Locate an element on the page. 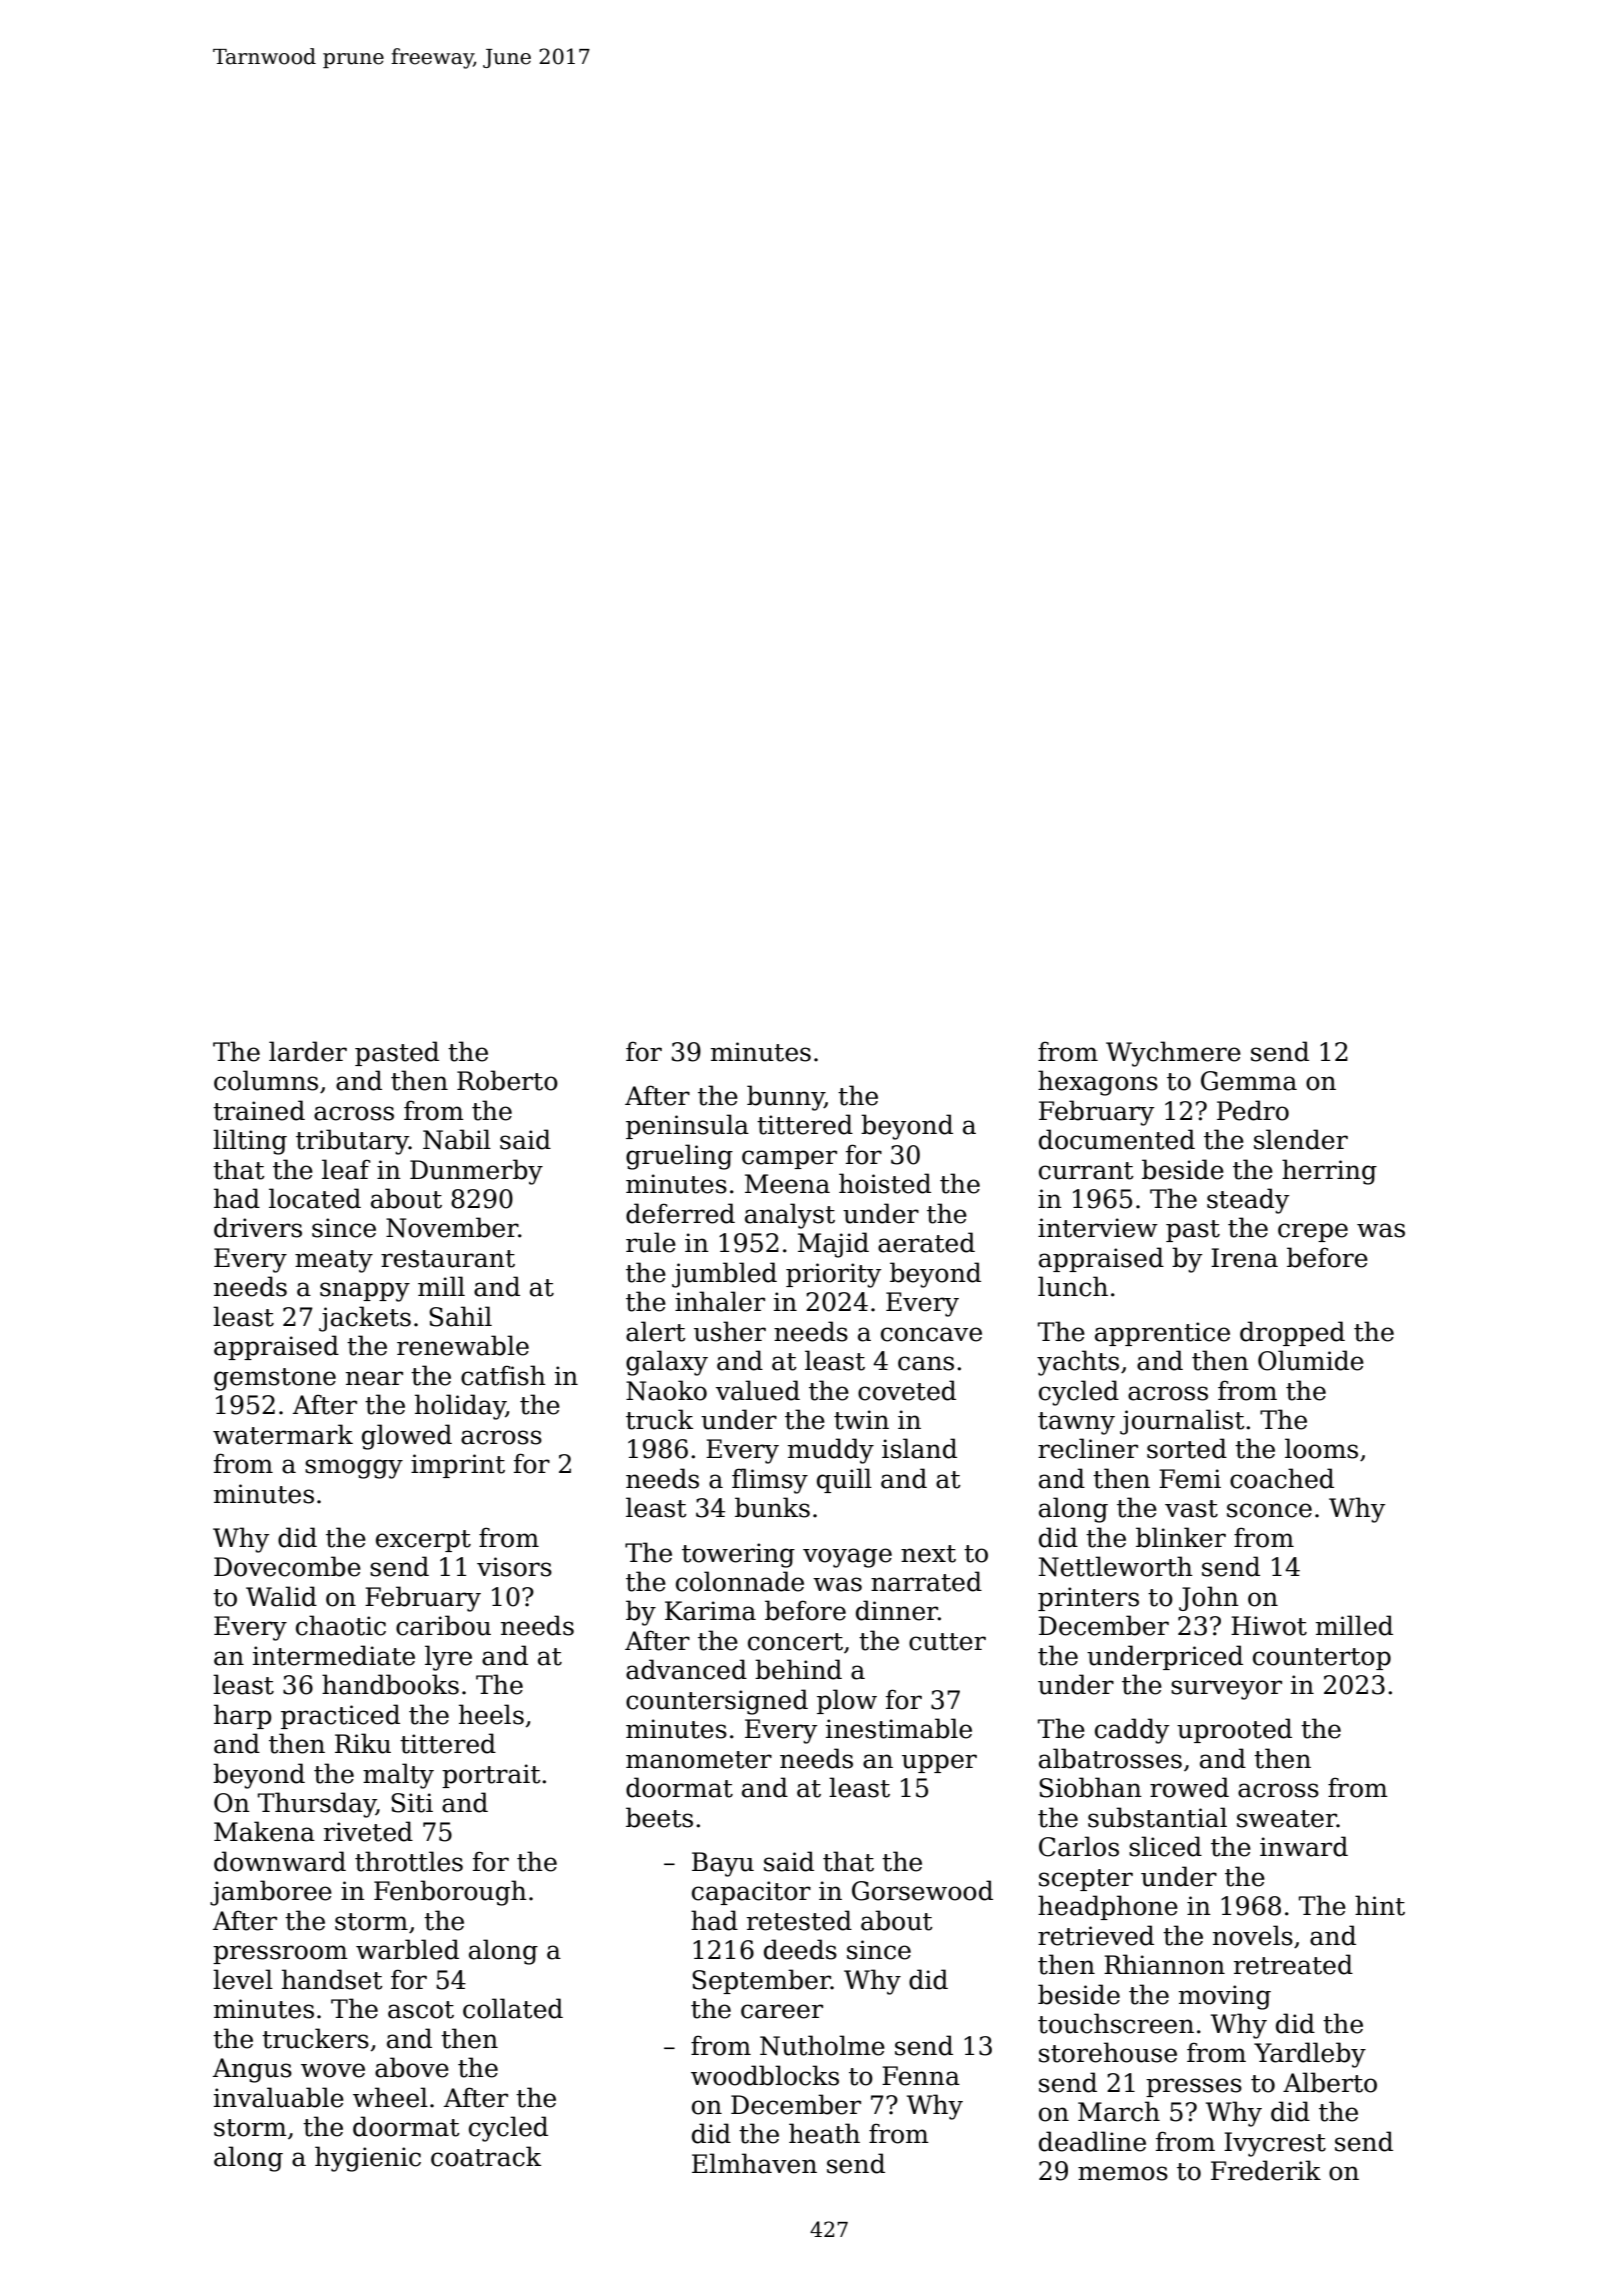 This page has height=2292, width=1620. lyre is located at coordinates (448, 1658).
